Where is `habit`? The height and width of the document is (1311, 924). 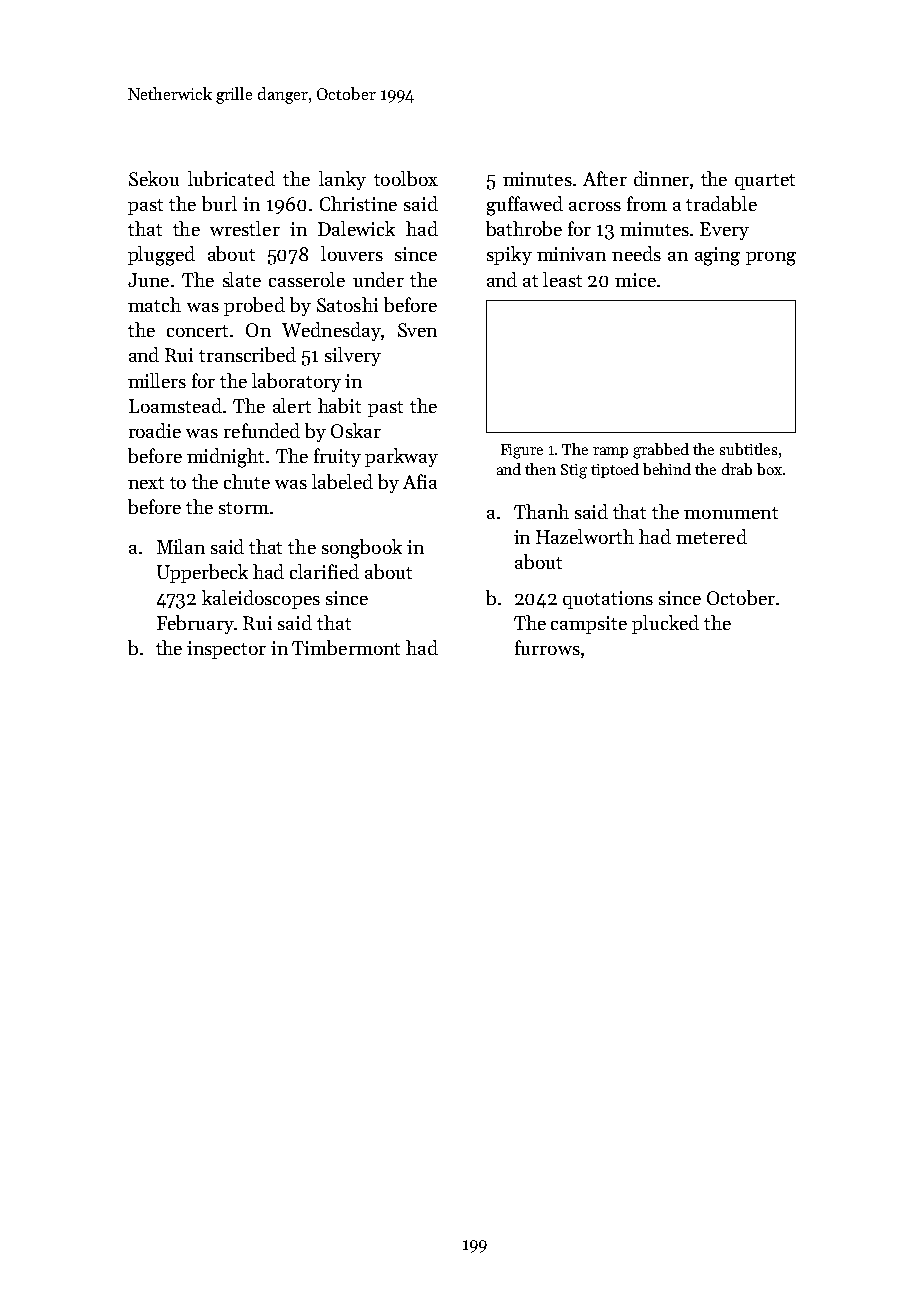
habit is located at coordinates (339, 405).
